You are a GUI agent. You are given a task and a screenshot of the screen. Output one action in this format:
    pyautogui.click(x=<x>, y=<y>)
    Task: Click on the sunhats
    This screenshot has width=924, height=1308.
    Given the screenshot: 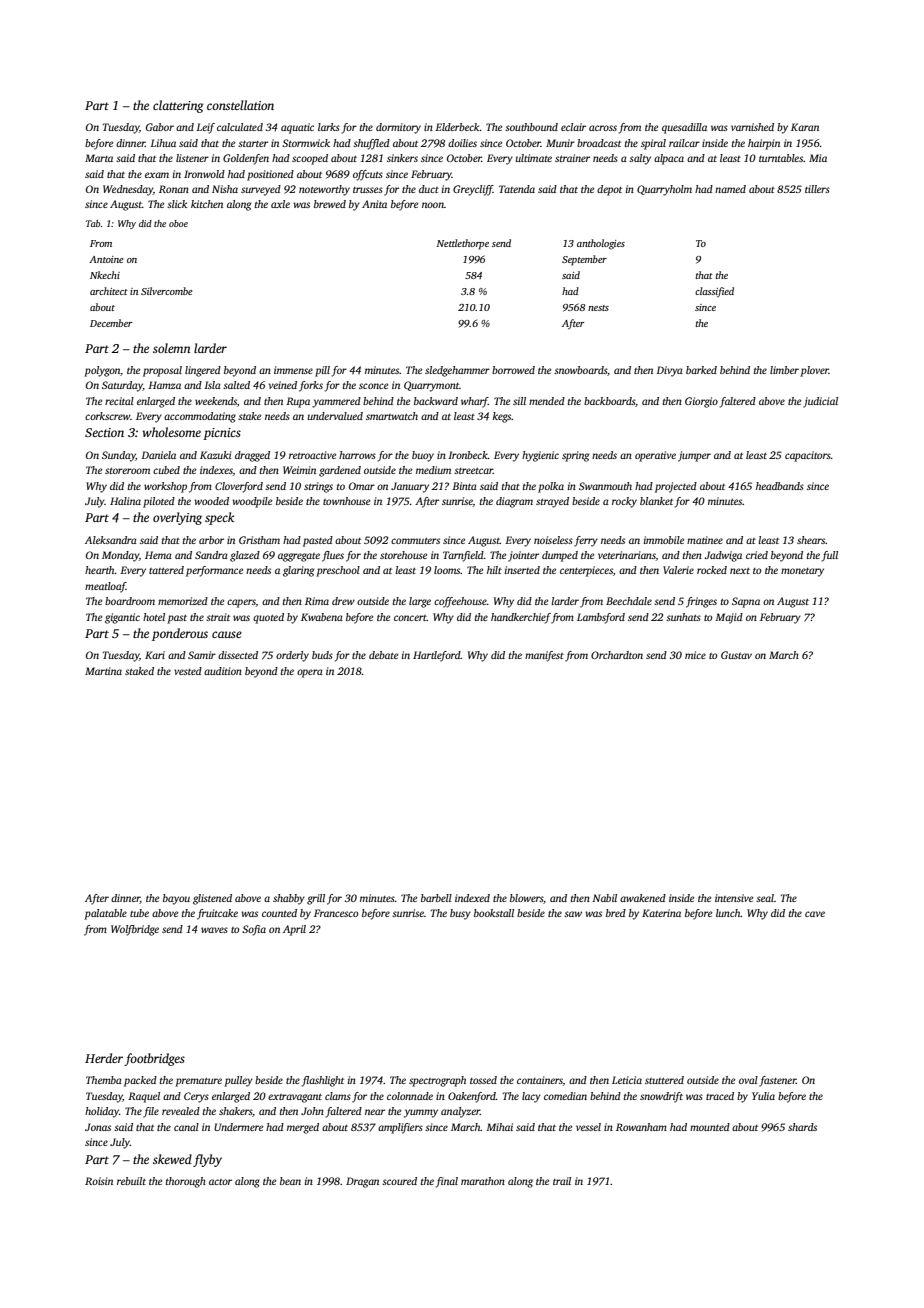 What is the action you would take?
    pyautogui.click(x=683, y=617)
